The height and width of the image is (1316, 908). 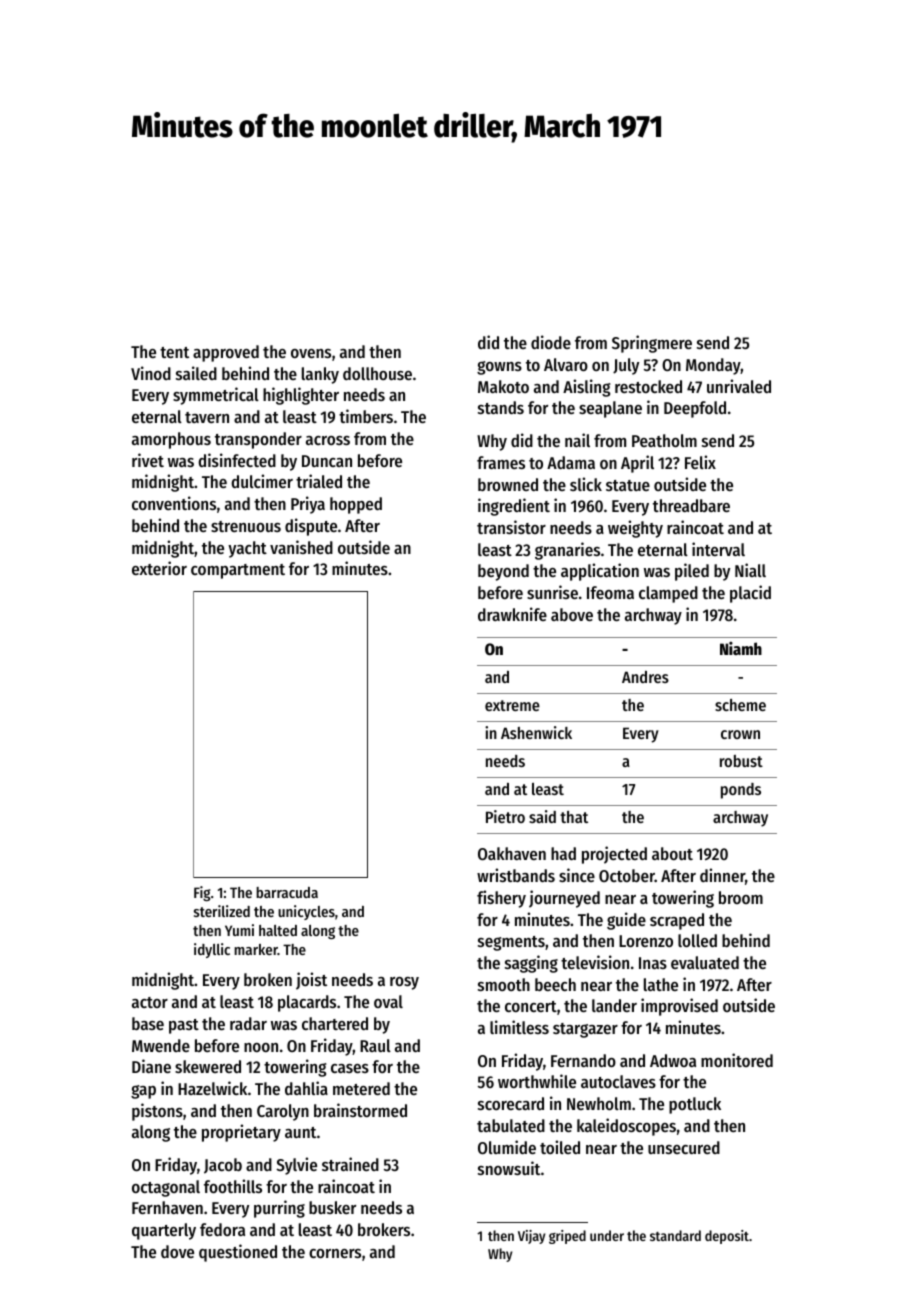 What do you see at coordinates (159, 568) in the image?
I see `exterior` at bounding box center [159, 568].
